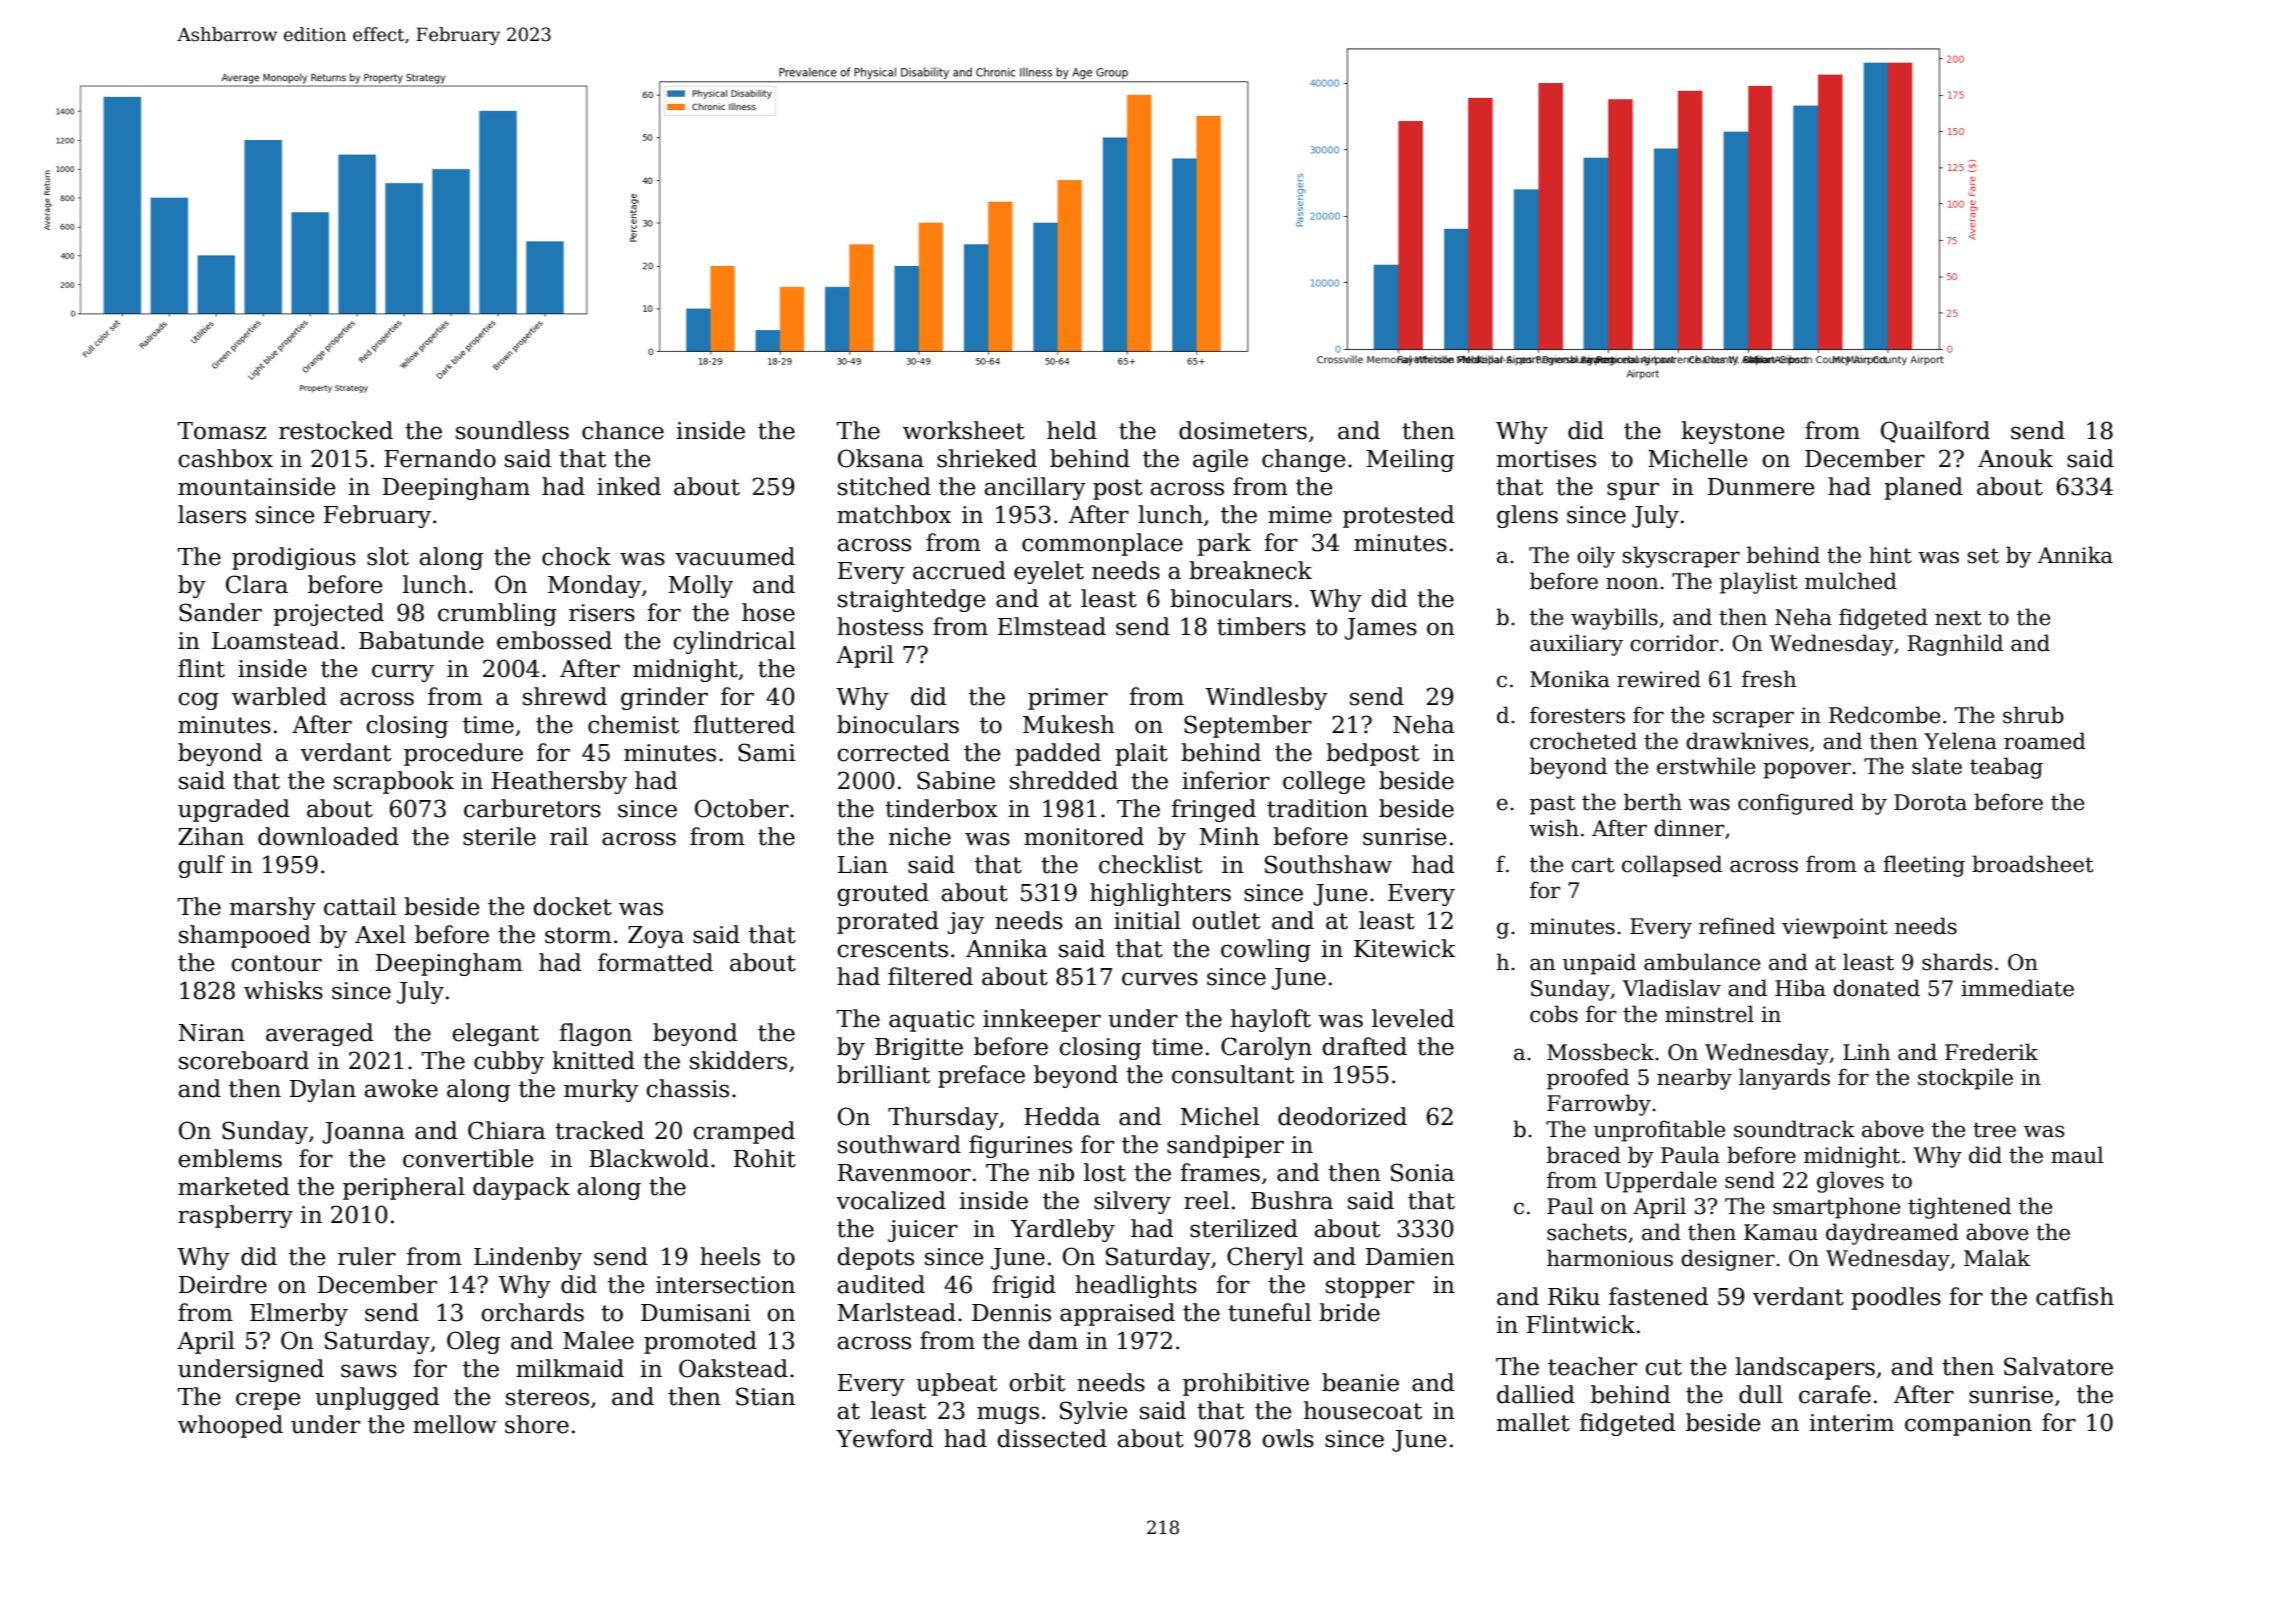  Describe the element at coordinates (633, 724) in the image. I see `chemist` at that location.
